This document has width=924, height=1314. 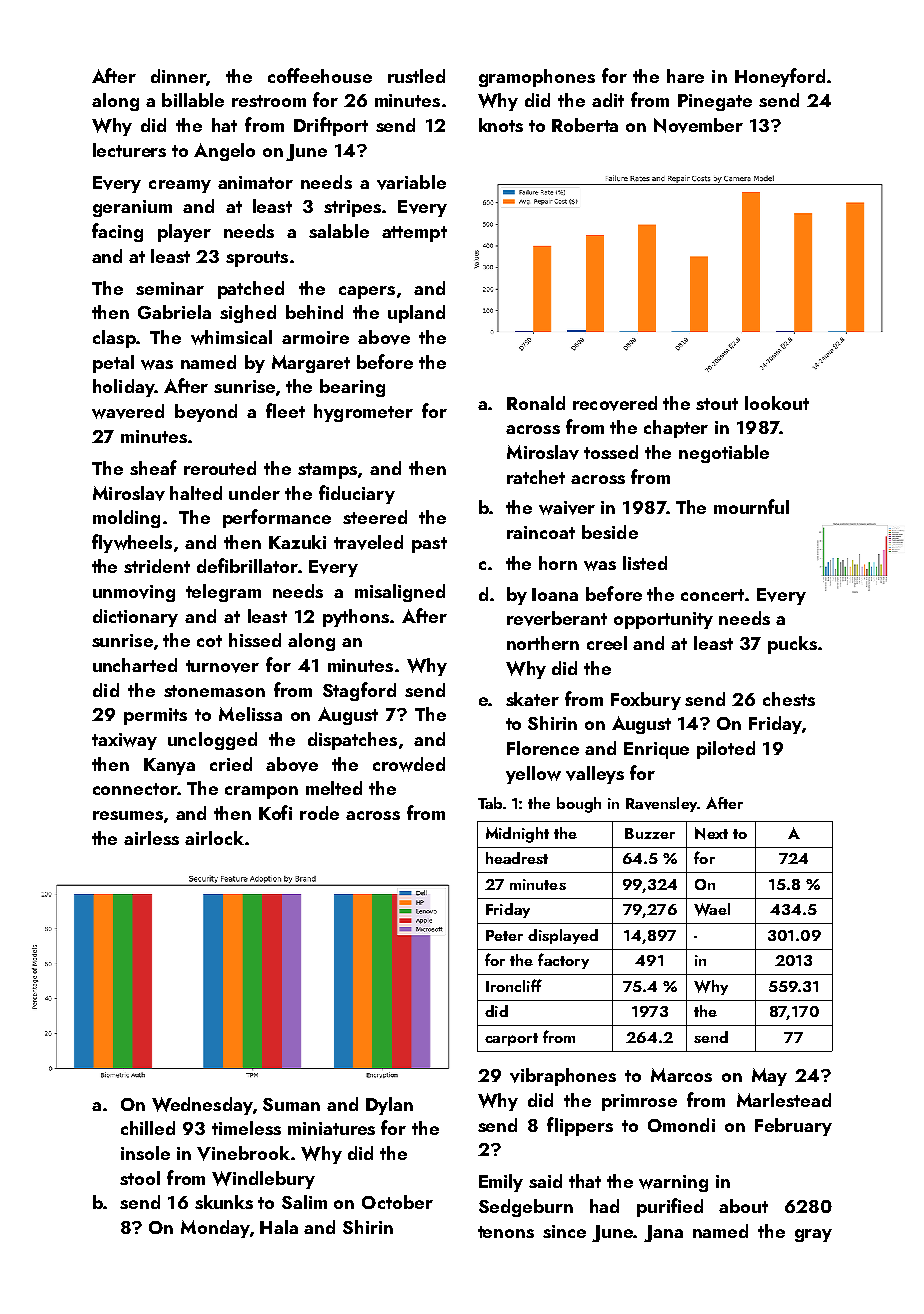 What do you see at coordinates (792, 645) in the document?
I see `pucks` at bounding box center [792, 645].
